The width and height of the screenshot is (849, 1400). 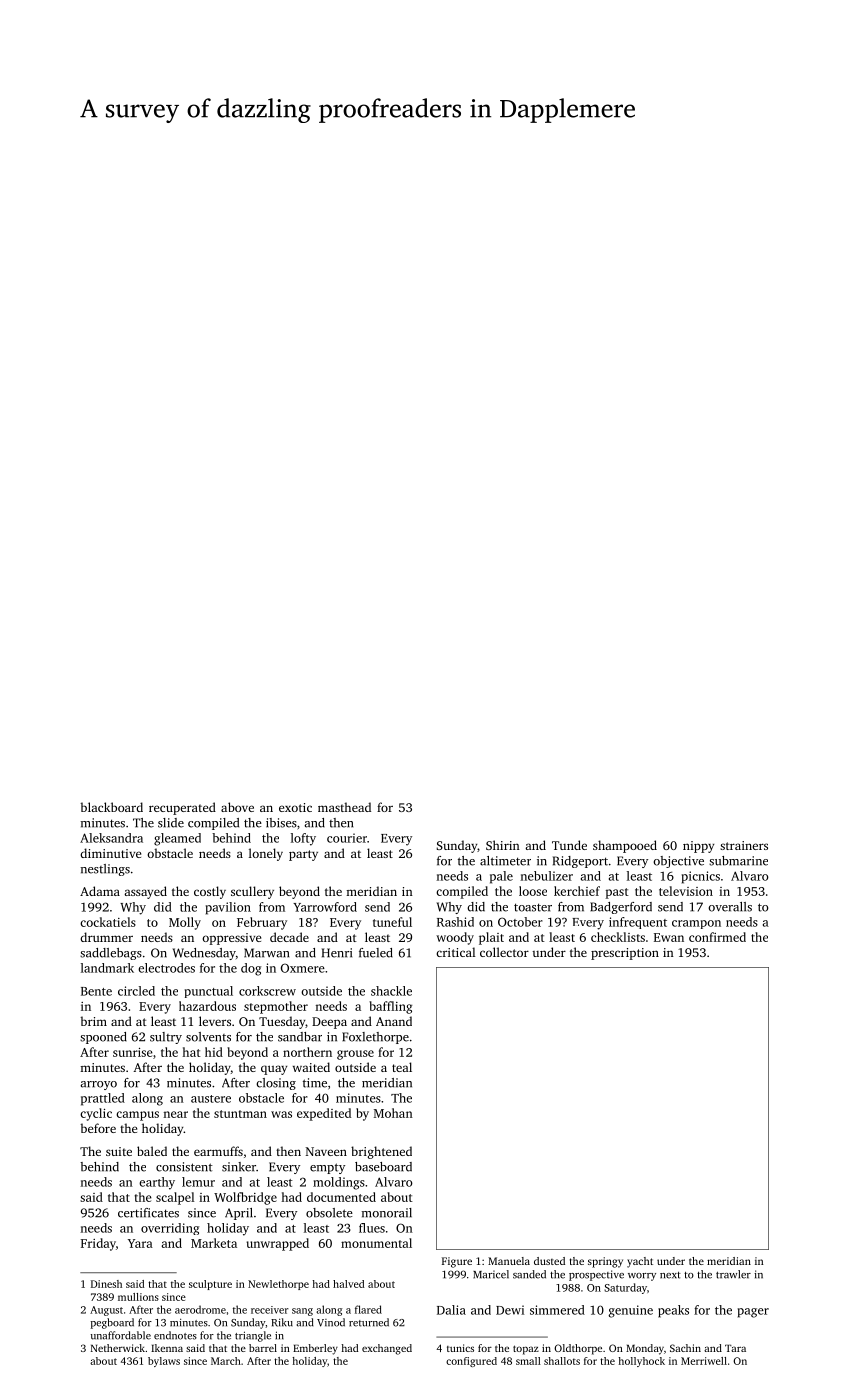 What do you see at coordinates (208, 1037) in the screenshot?
I see `solvents` at bounding box center [208, 1037].
